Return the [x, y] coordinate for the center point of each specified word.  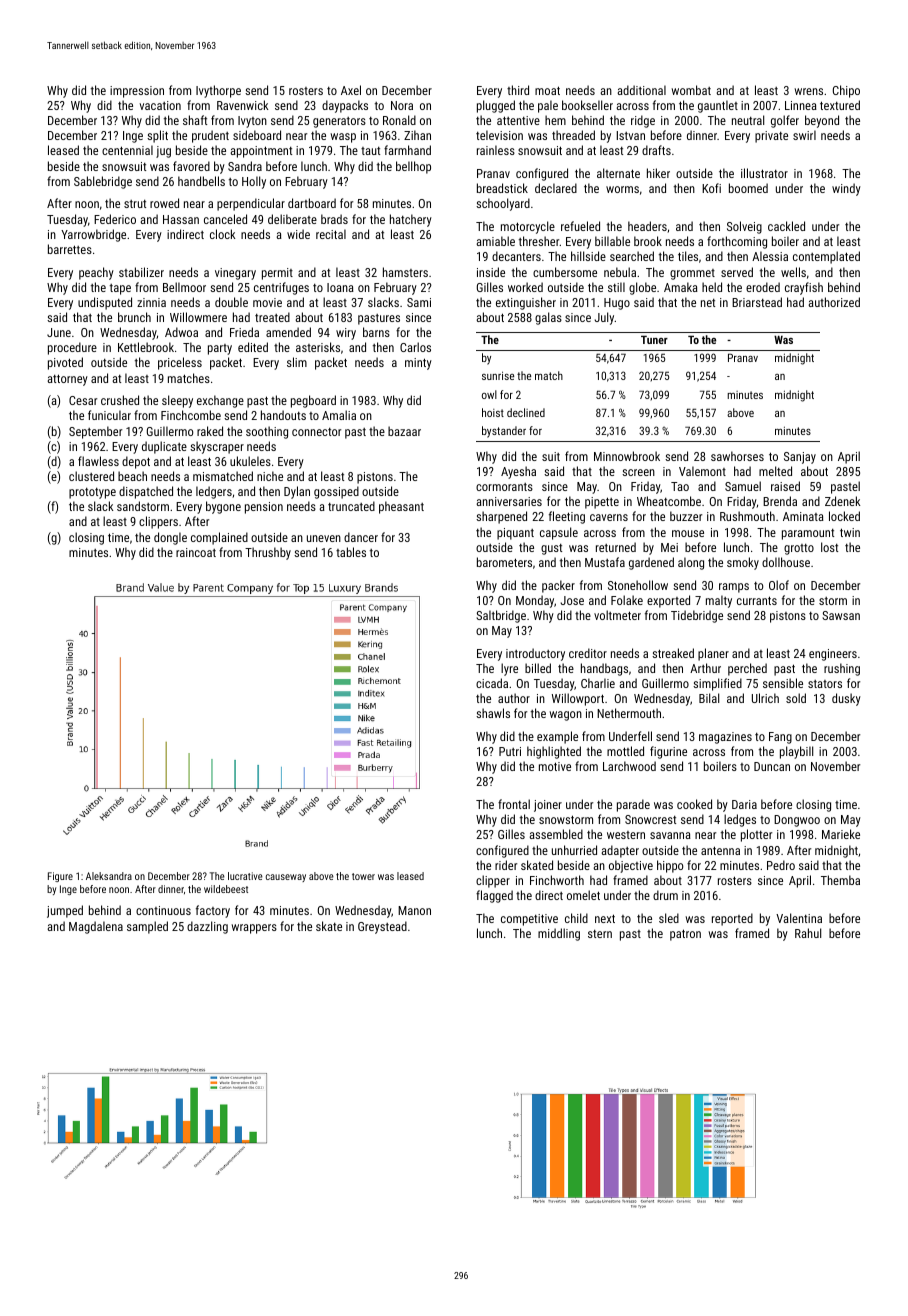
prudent [210, 136]
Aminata [803, 516]
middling [559, 934]
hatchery [411, 220]
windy [846, 189]
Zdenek [843, 501]
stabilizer [141, 272]
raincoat [196, 552]
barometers [504, 562]
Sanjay [800, 458]
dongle [170, 538]
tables [351, 552]
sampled [147, 927]
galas [548, 318]
